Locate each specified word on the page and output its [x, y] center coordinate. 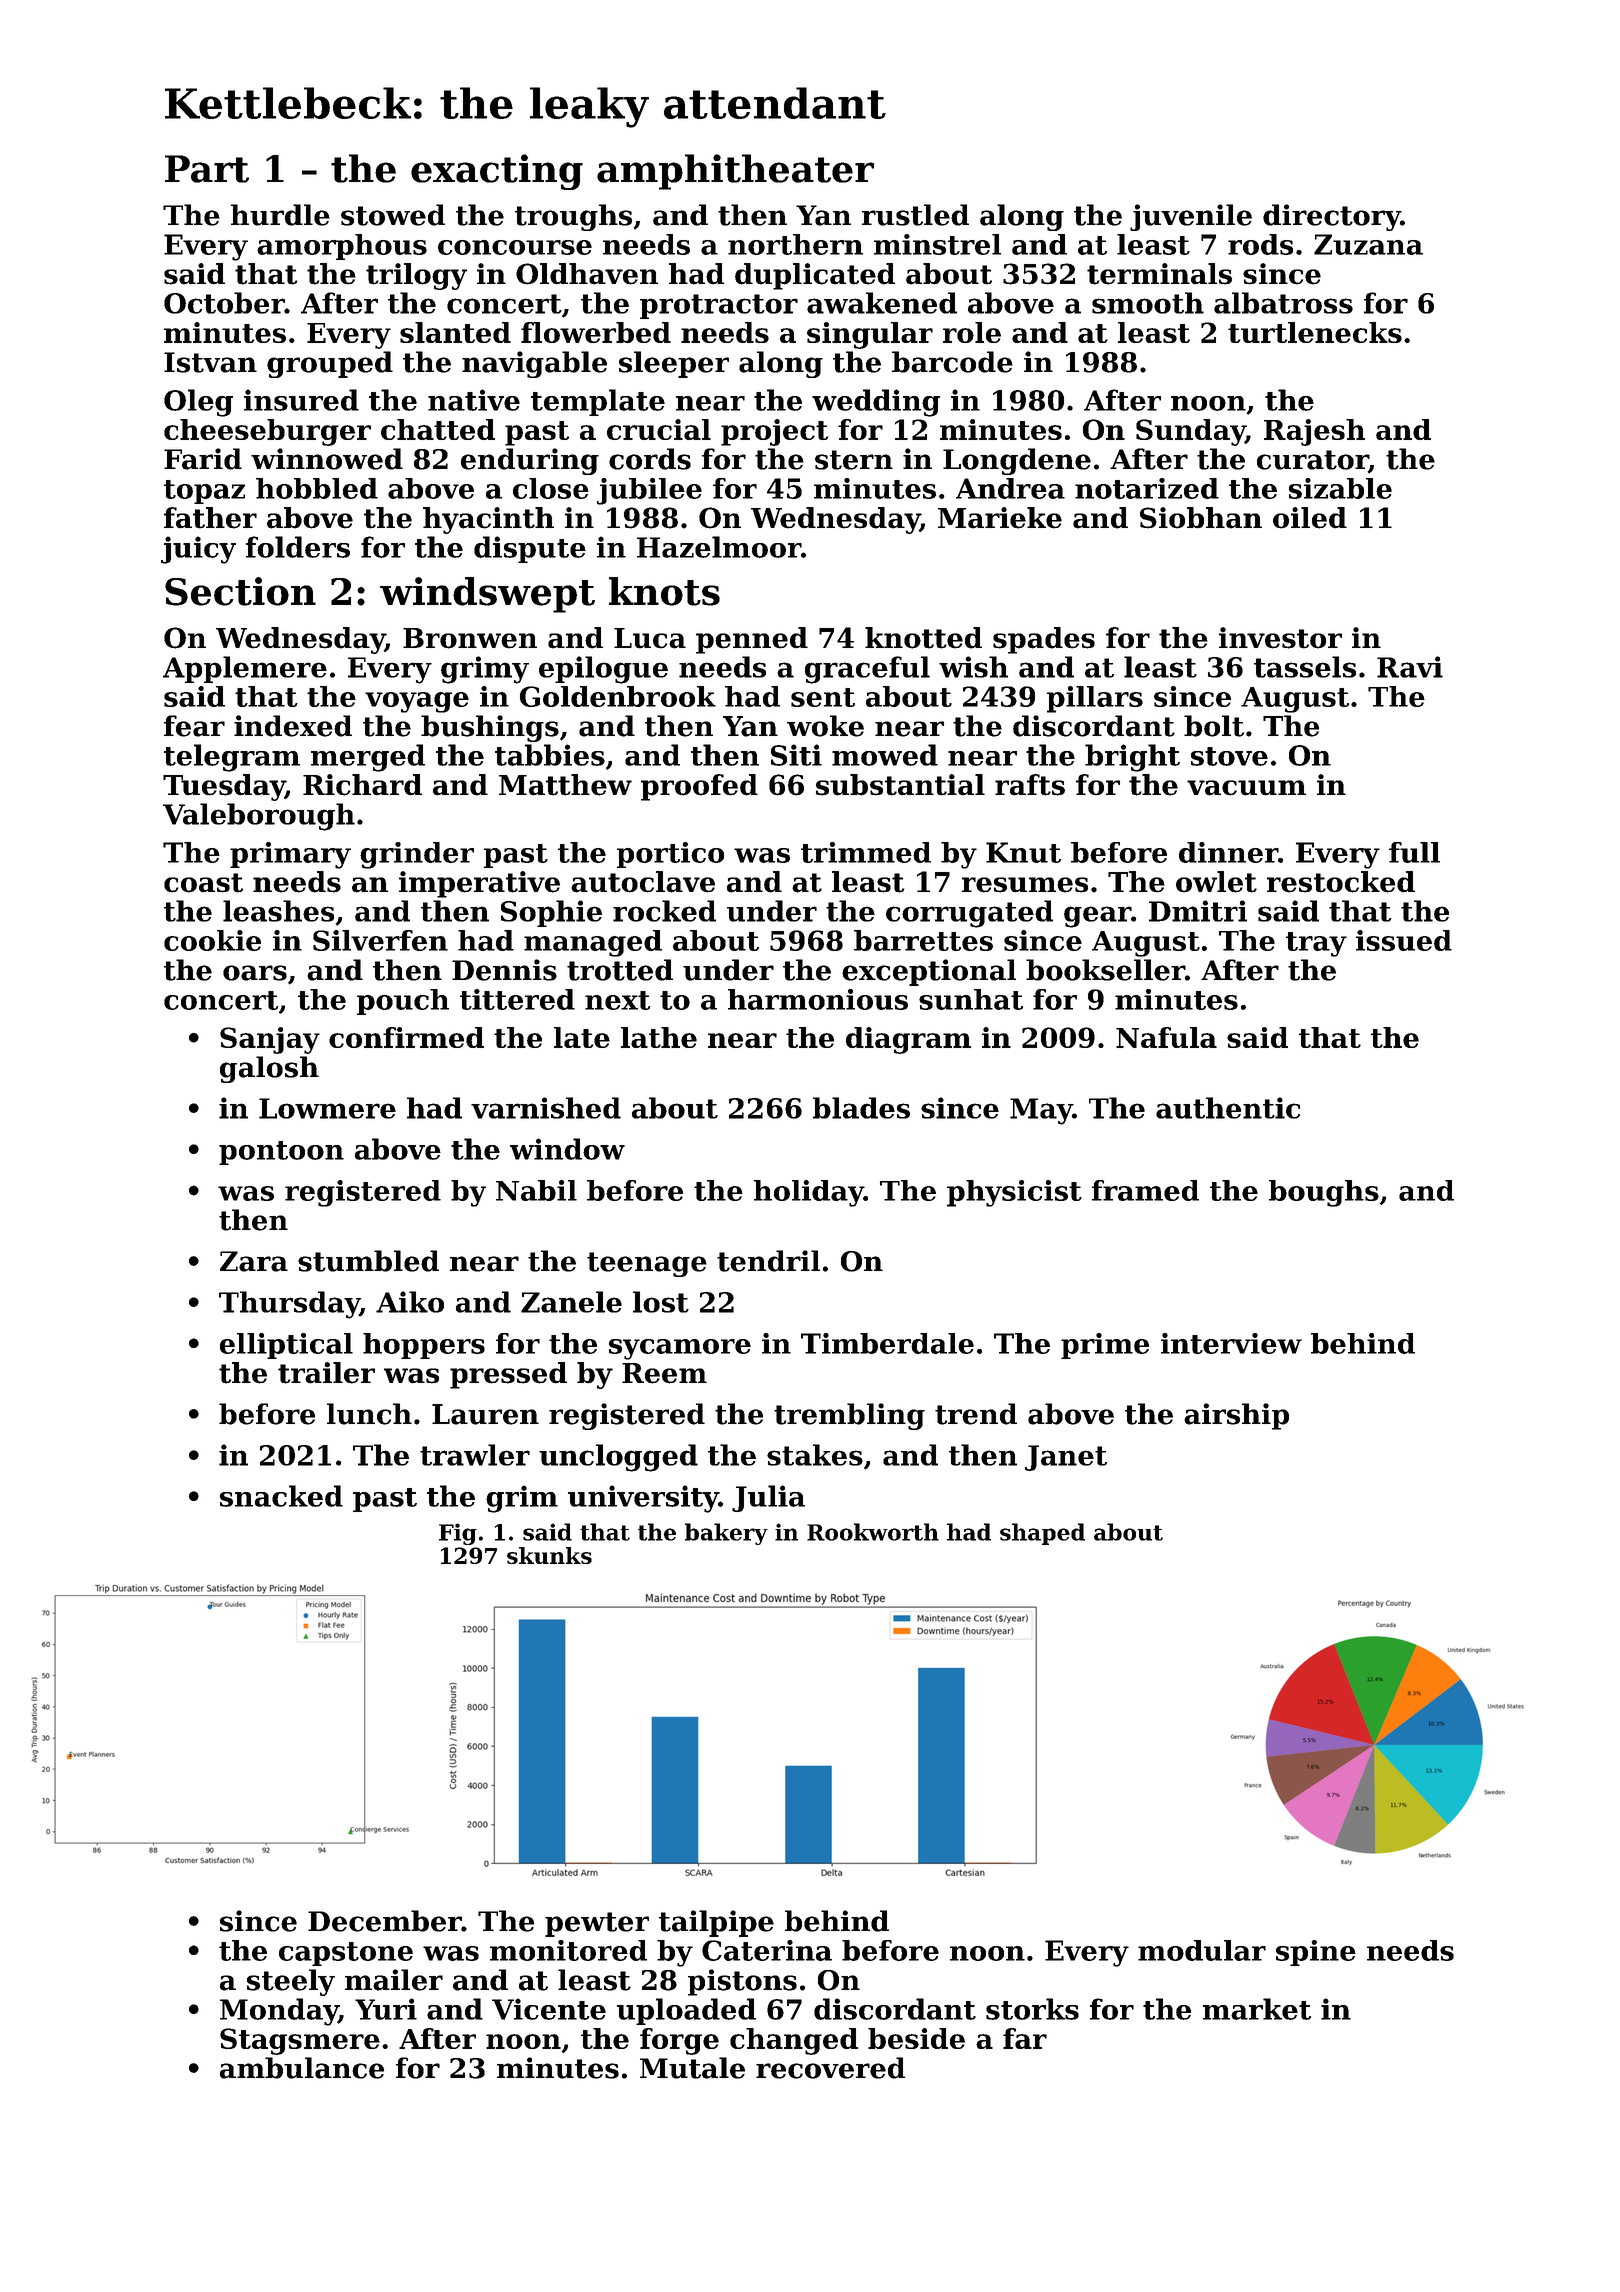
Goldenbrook [618, 696]
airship [1236, 1416]
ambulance [302, 2068]
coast [203, 883]
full [1414, 852]
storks [1032, 2009]
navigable [534, 364]
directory [1332, 217]
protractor [719, 306]
